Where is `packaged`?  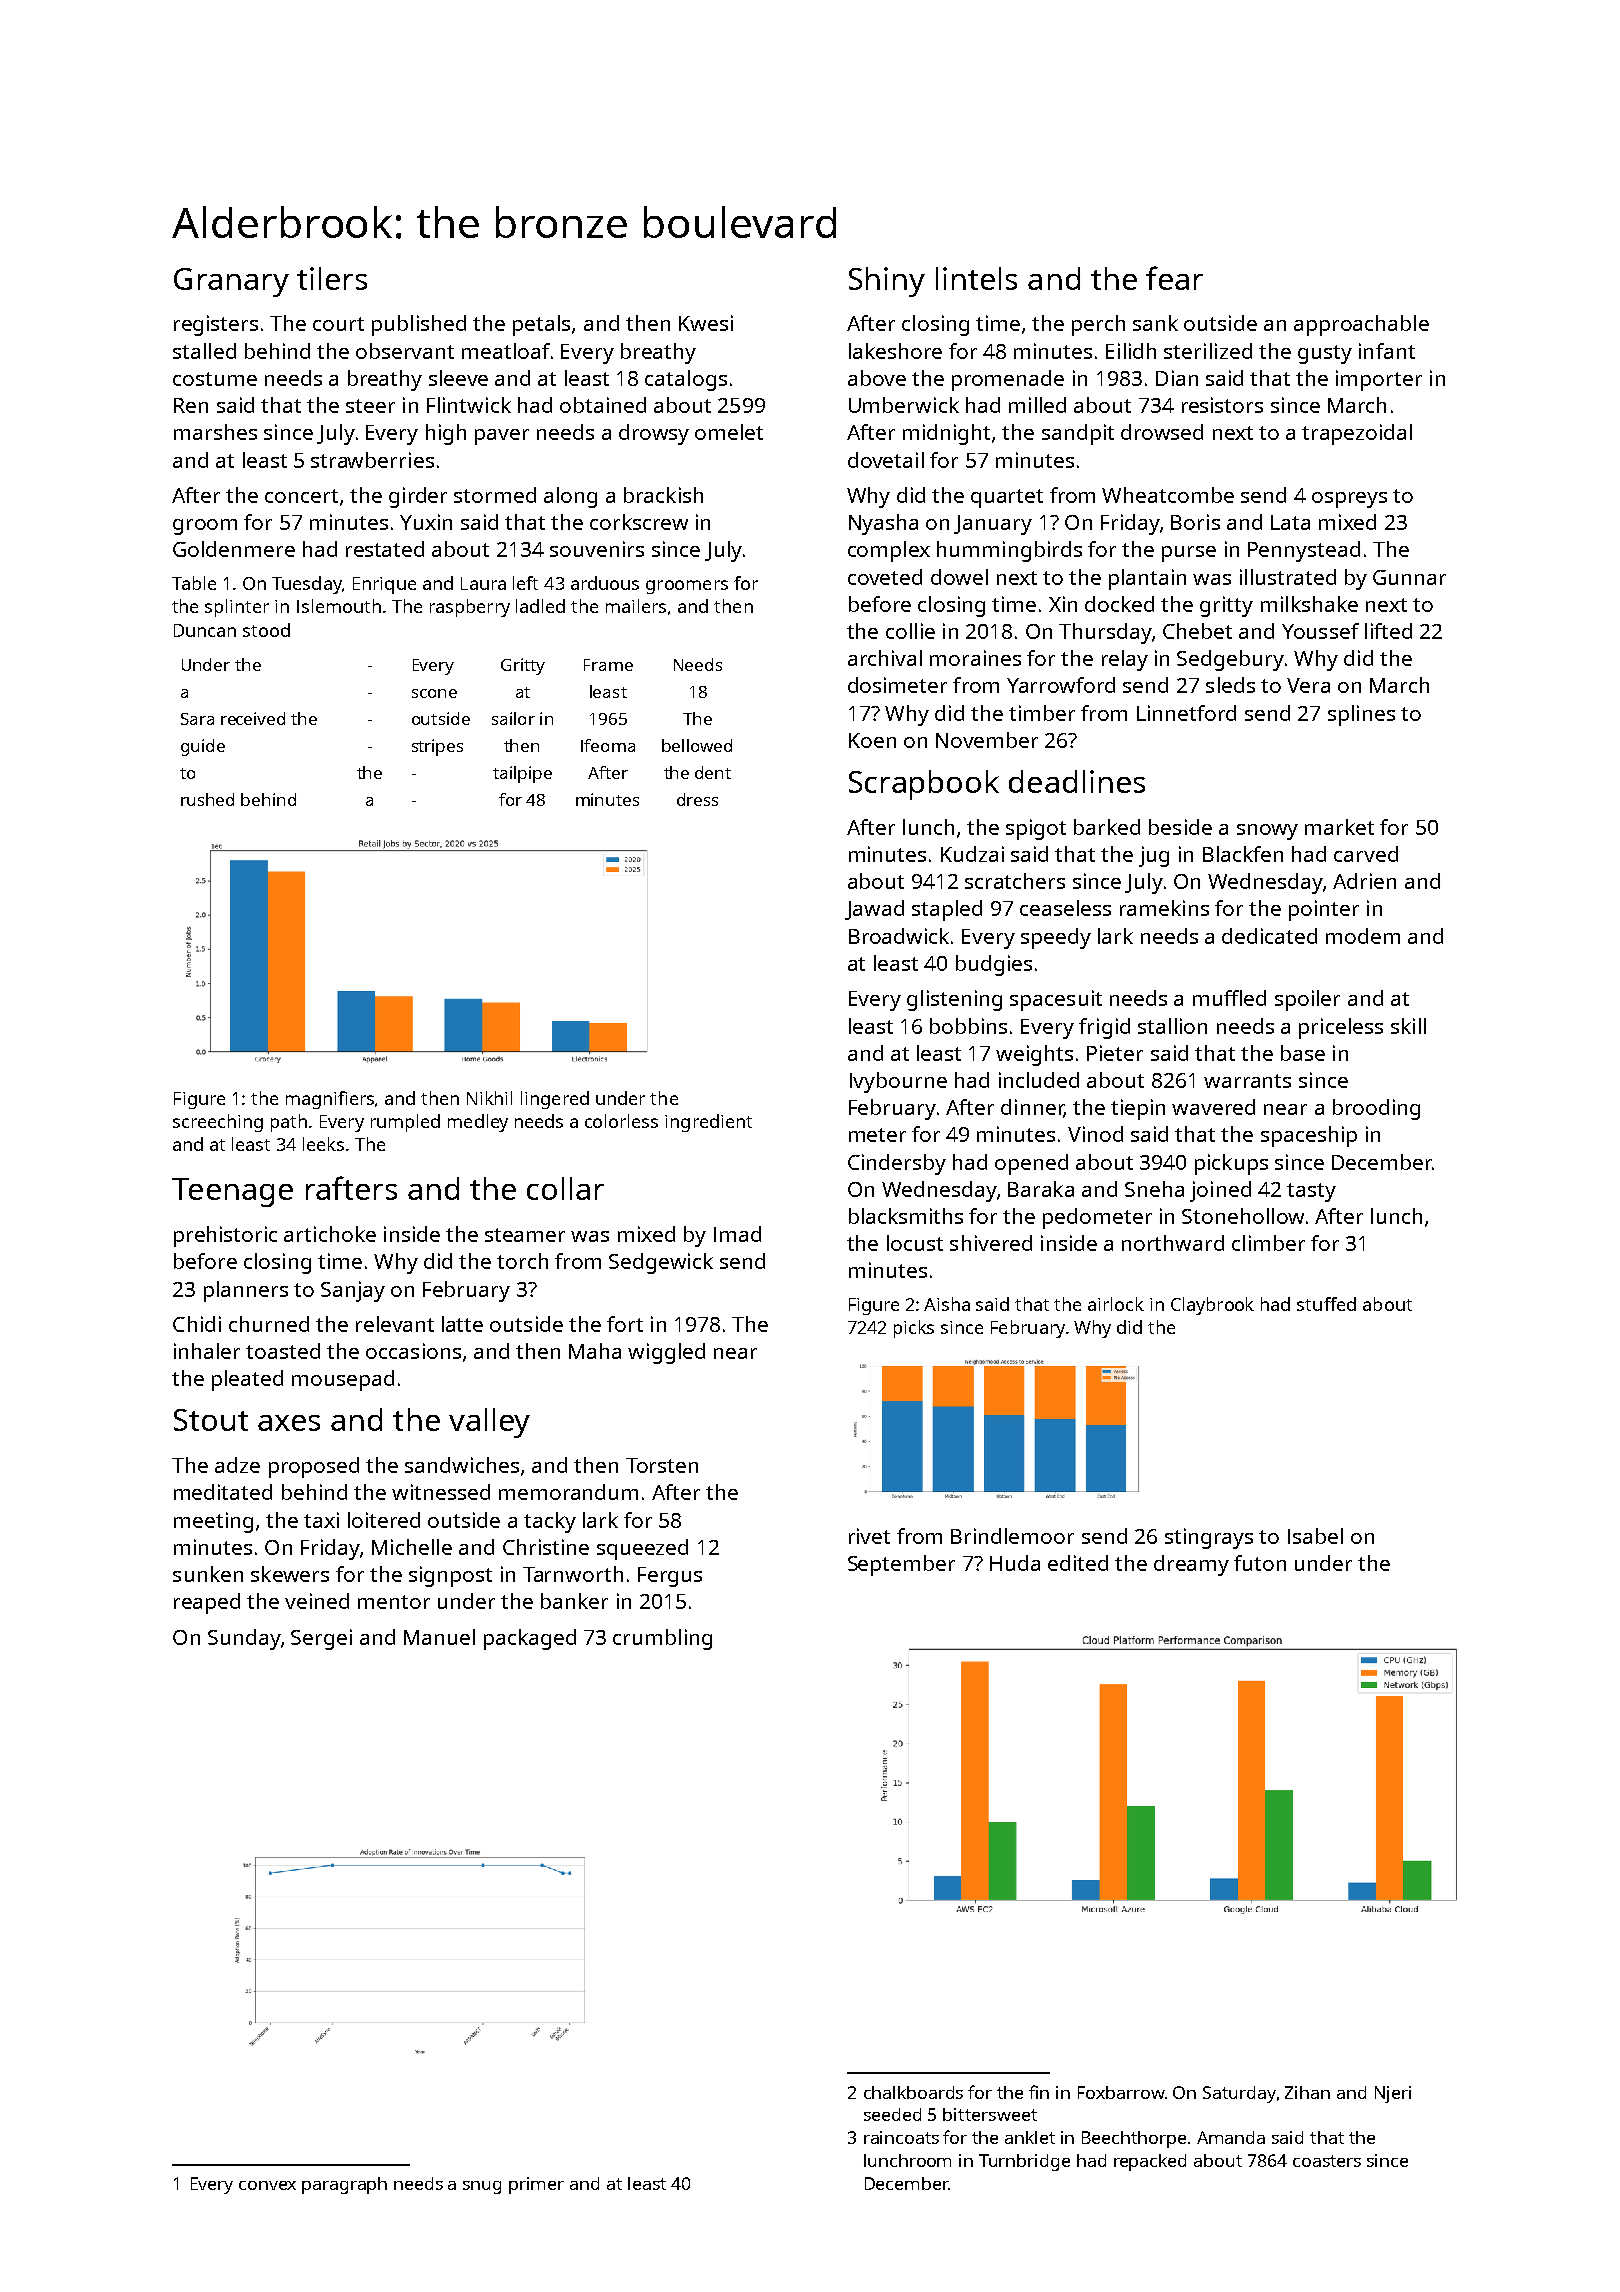 packaged is located at coordinates (530, 1639).
